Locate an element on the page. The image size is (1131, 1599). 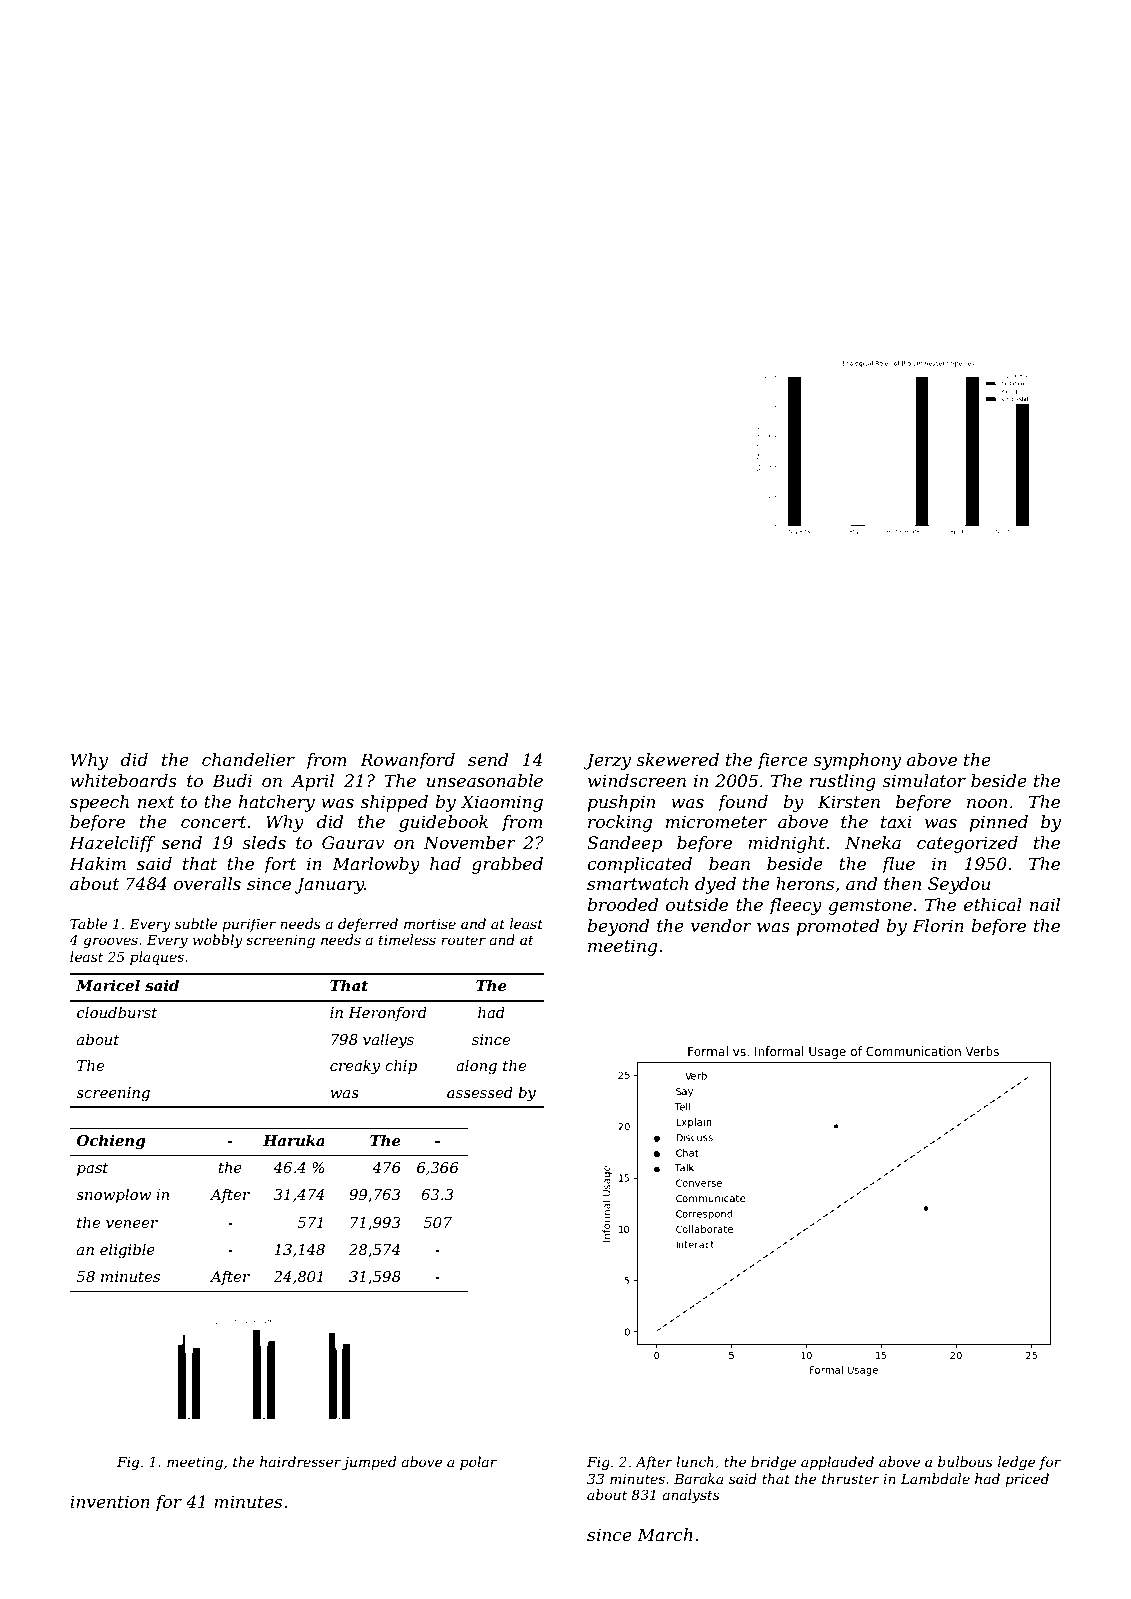
eligible is located at coordinates (127, 1251).
